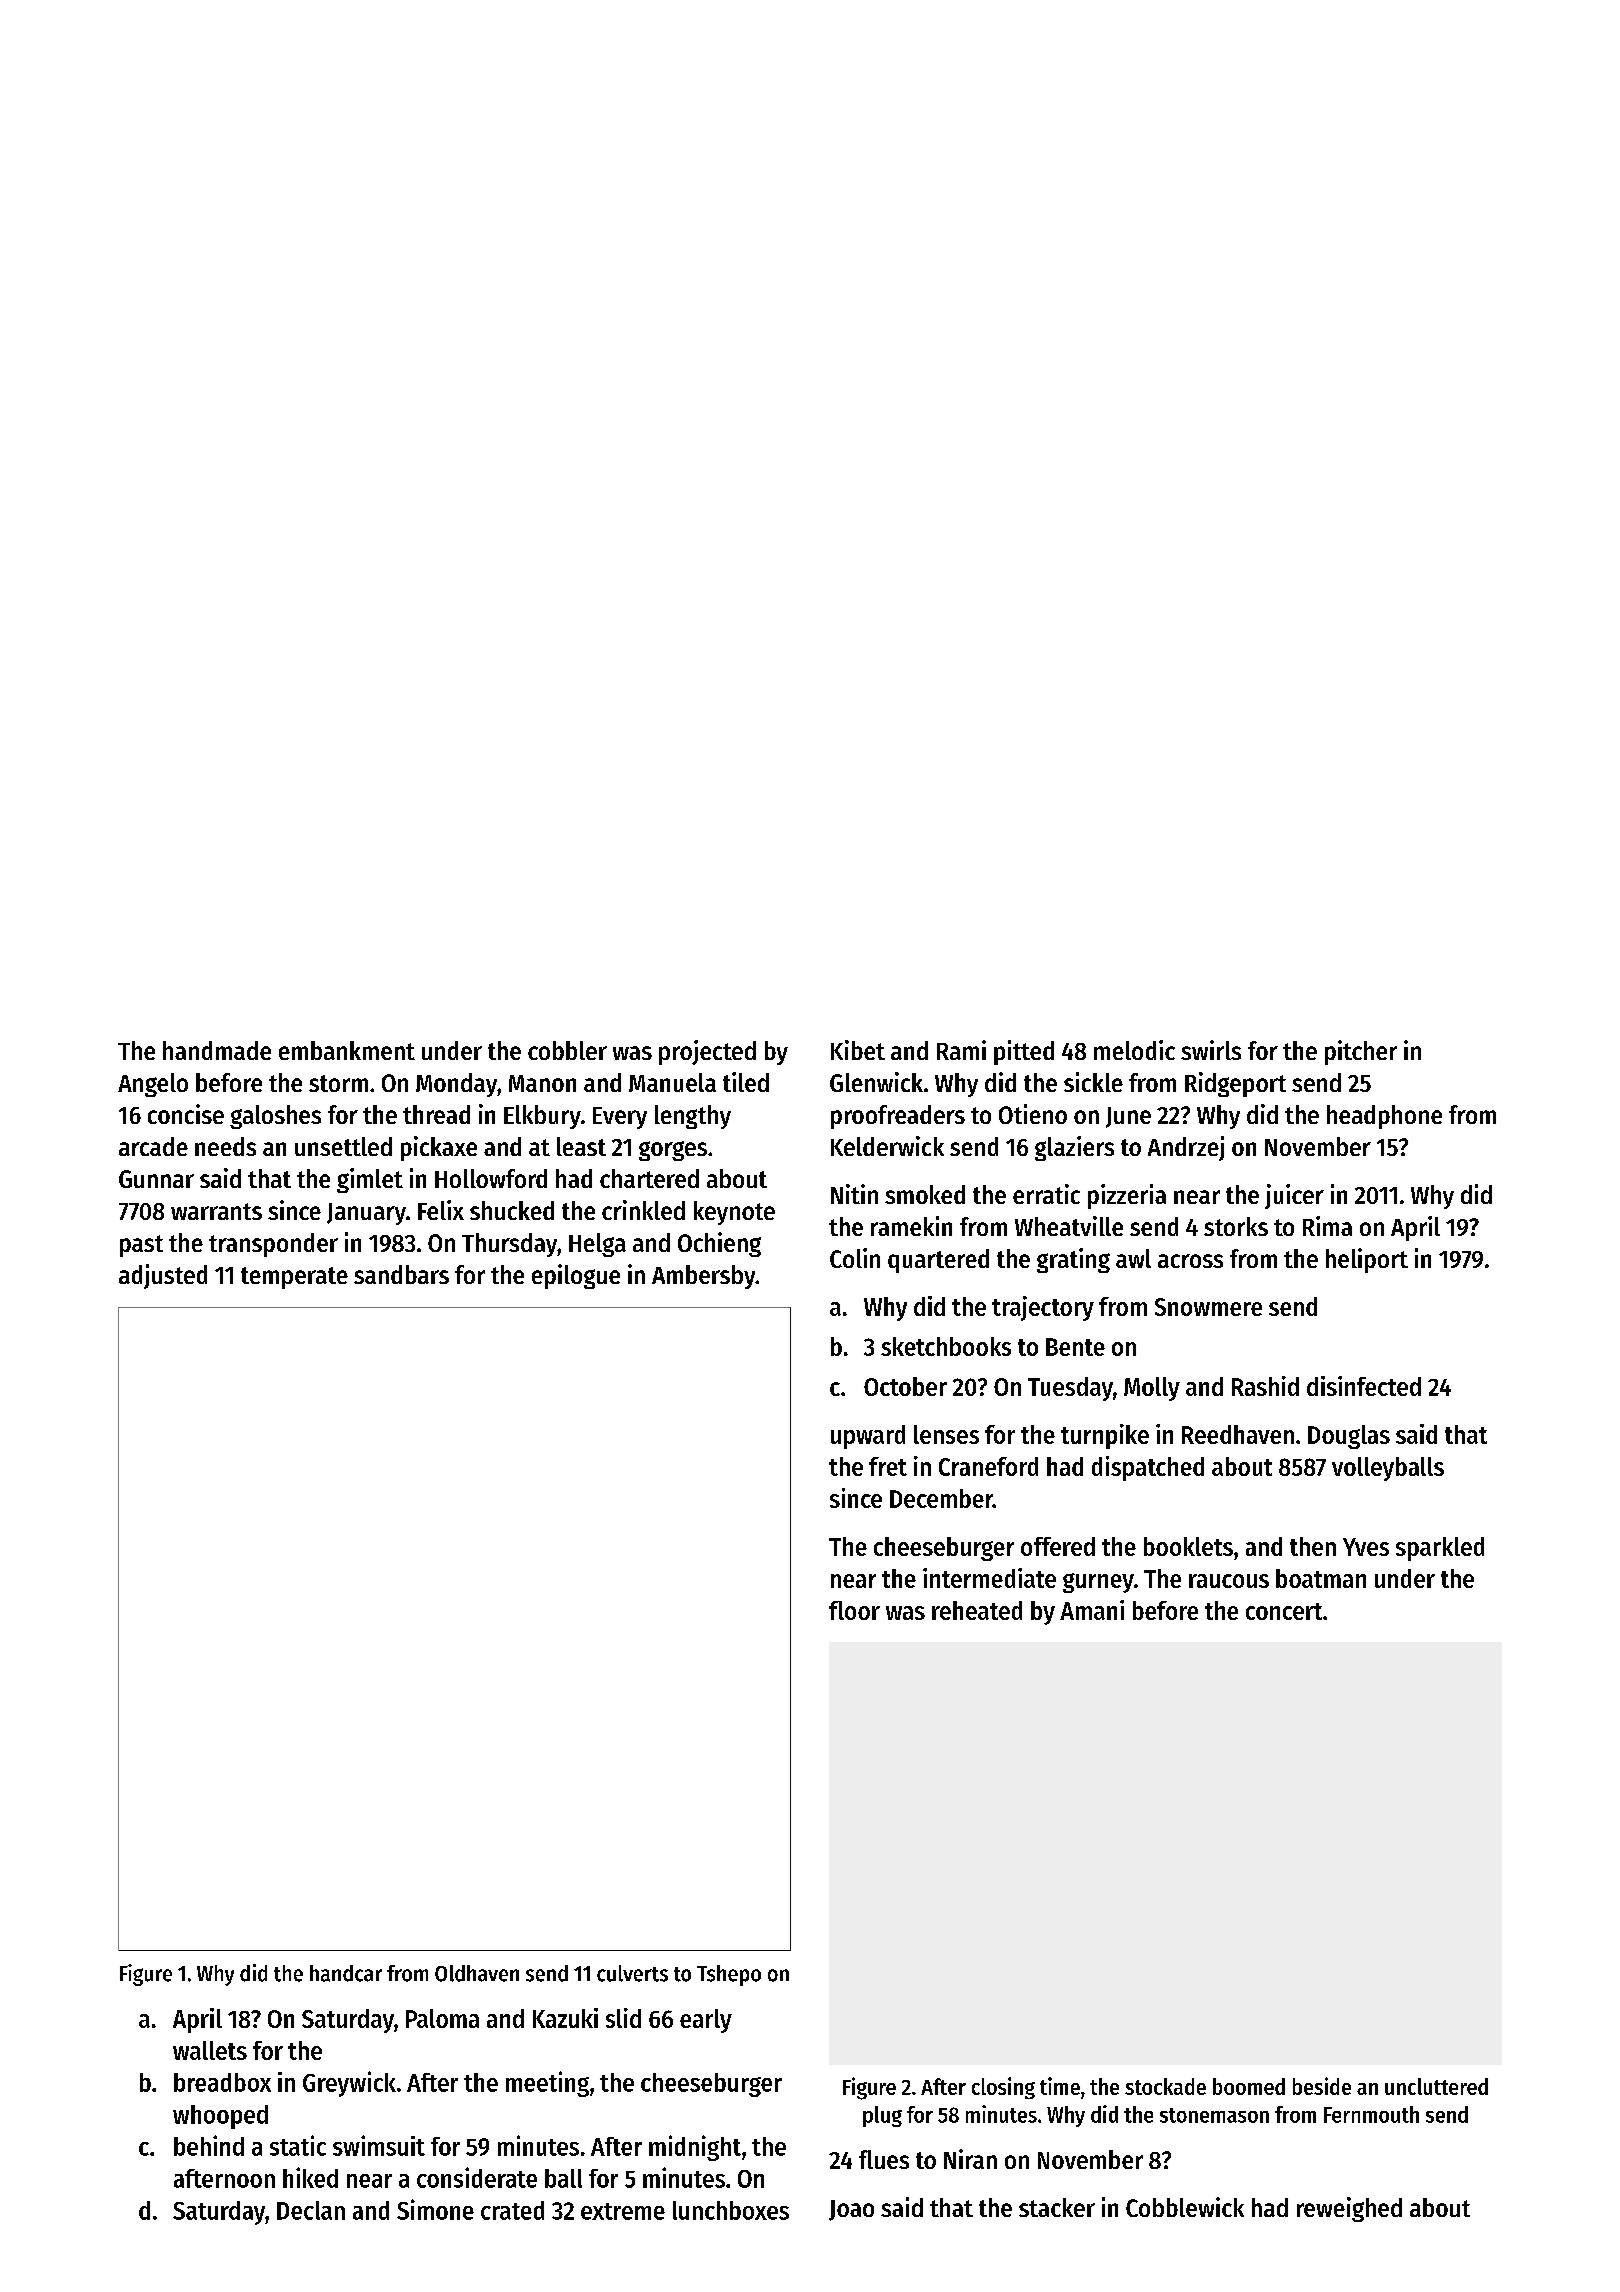 The height and width of the screenshot is (2292, 1620). What do you see at coordinates (632, 1973) in the screenshot?
I see `culverts` at bounding box center [632, 1973].
